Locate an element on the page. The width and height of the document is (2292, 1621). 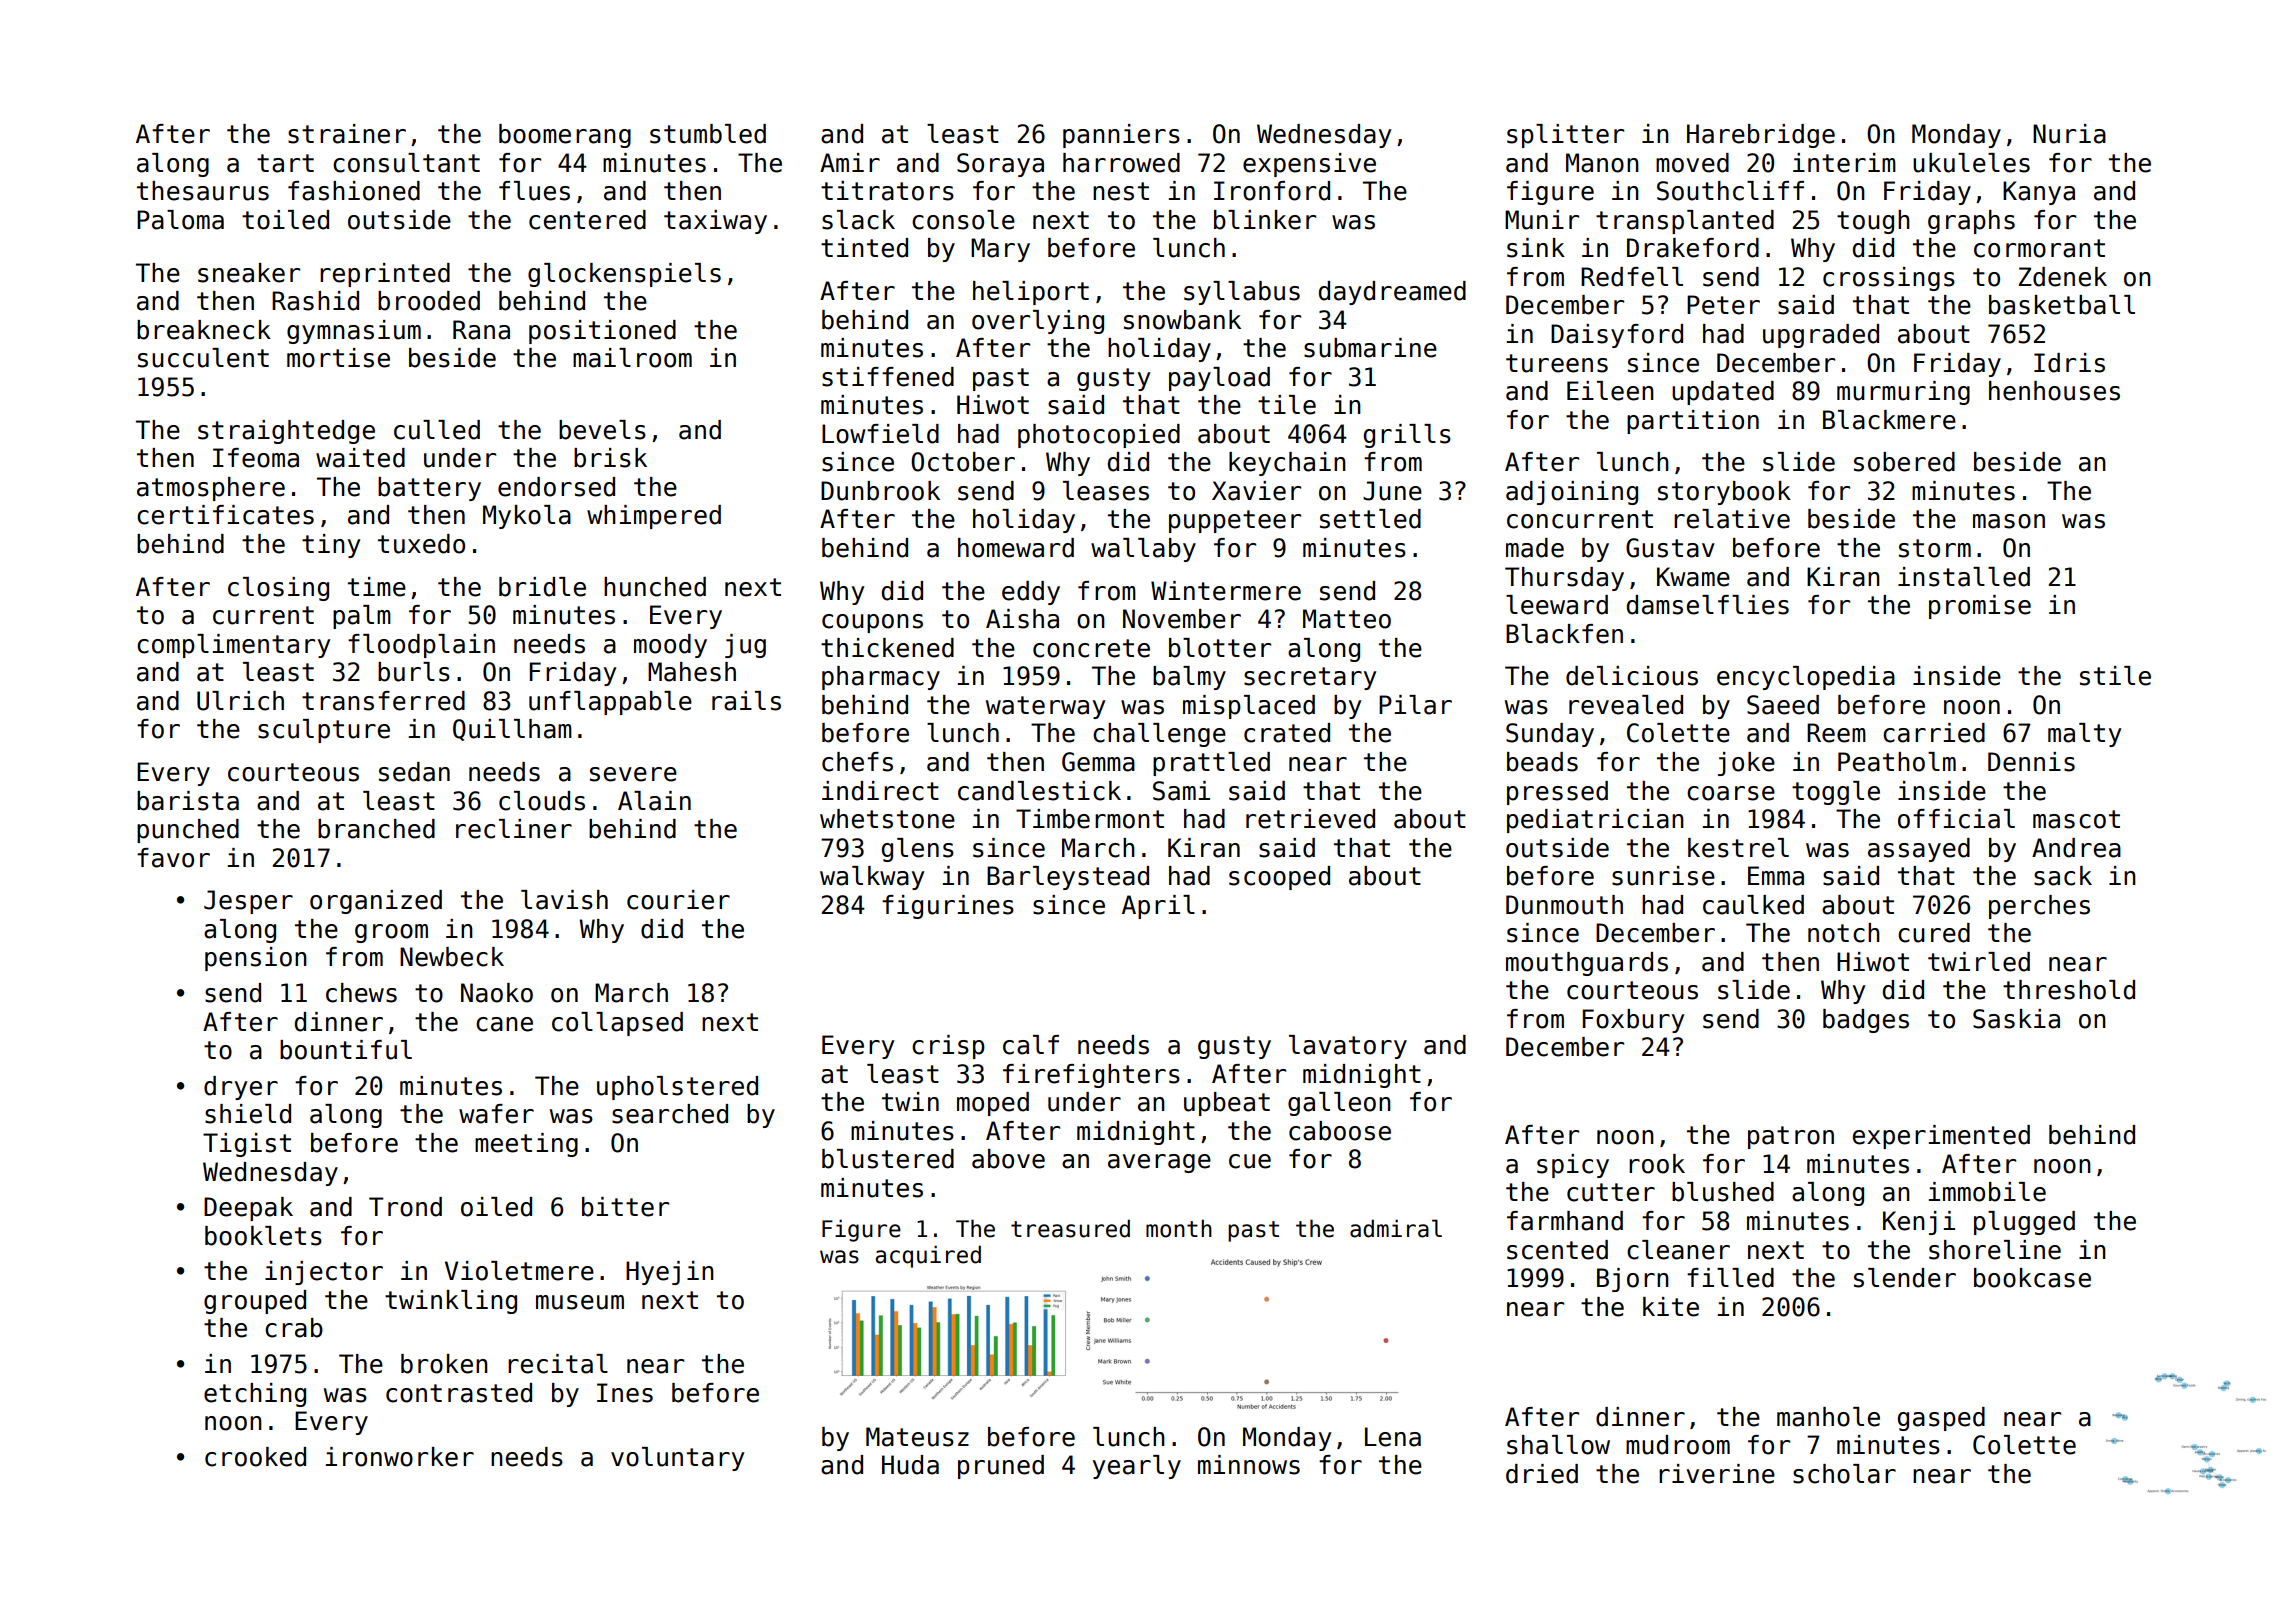
bevels is located at coordinates (602, 430).
